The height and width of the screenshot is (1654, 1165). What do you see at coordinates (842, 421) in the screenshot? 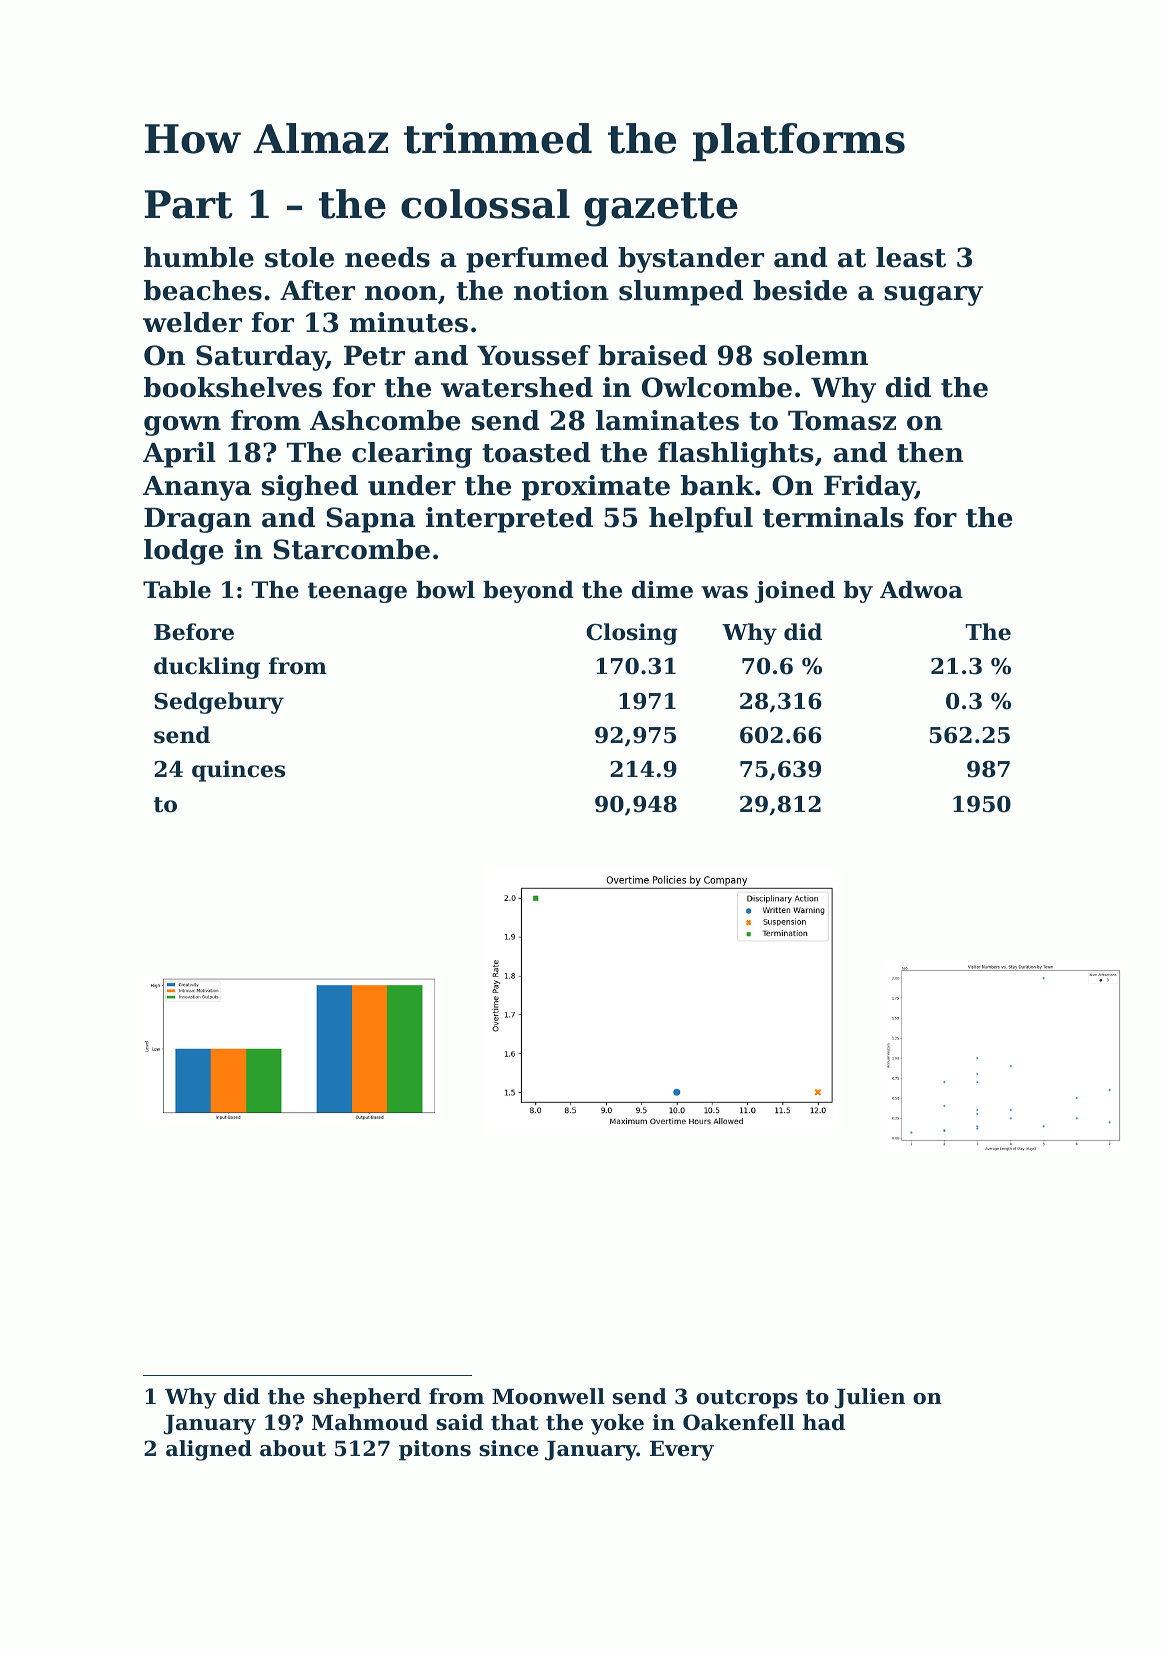
I see `Tomasz` at bounding box center [842, 421].
